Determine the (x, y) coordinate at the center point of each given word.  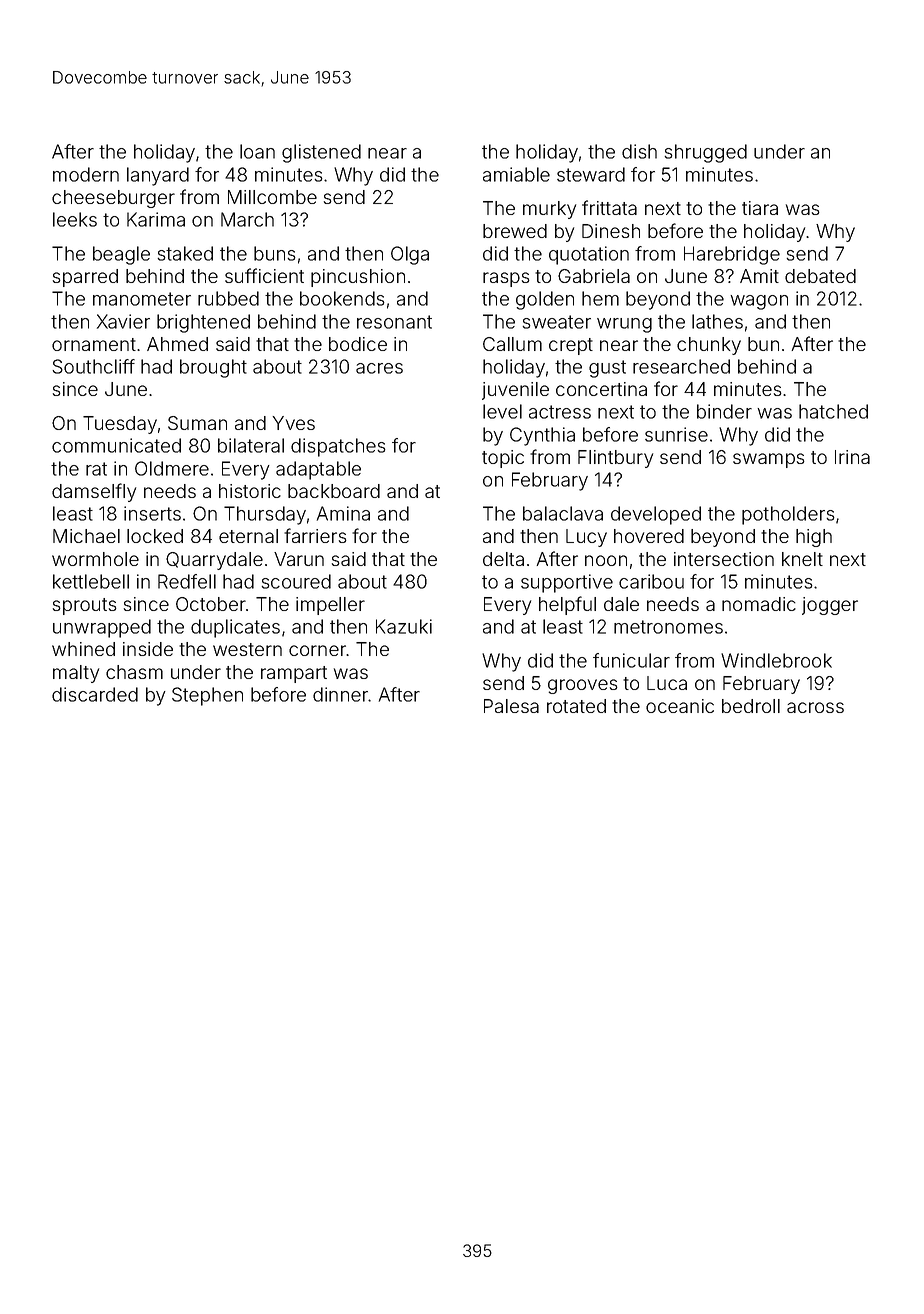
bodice (358, 344)
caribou (651, 581)
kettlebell (91, 581)
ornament (94, 344)
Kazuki (404, 626)
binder (724, 411)
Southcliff (93, 366)
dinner (341, 694)
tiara (760, 208)
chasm (134, 672)
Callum (512, 344)
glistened (321, 153)
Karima (156, 219)
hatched (833, 411)
